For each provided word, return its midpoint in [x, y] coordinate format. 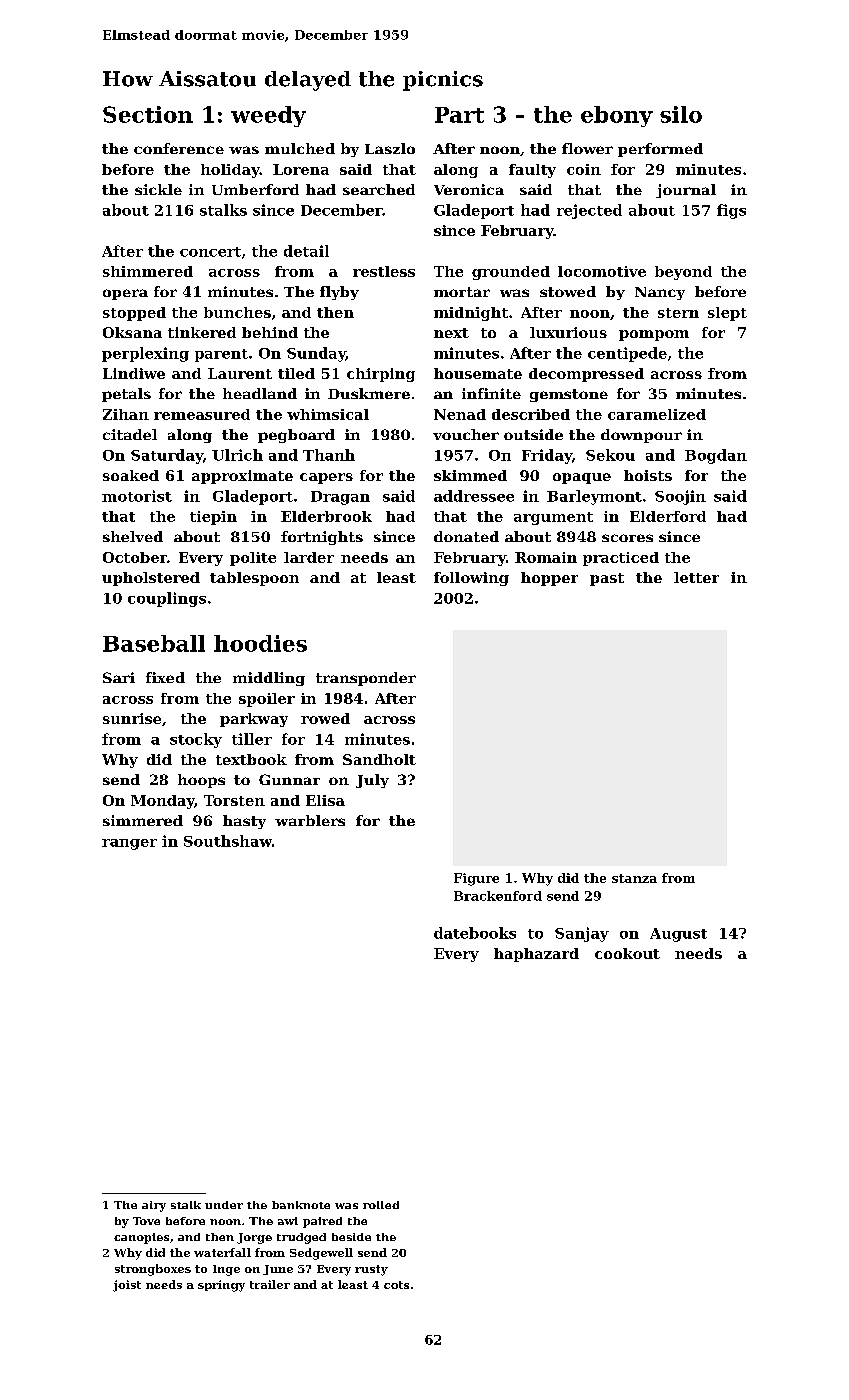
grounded [511, 273]
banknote [301, 1205]
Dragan [340, 498]
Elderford [668, 516]
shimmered [148, 271]
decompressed [586, 375]
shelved [133, 536]
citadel [130, 434]
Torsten [234, 800]
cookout [627, 953]
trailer [270, 1284]
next [451, 333]
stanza [634, 878]
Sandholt [379, 759]
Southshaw [228, 841]
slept [727, 314]
